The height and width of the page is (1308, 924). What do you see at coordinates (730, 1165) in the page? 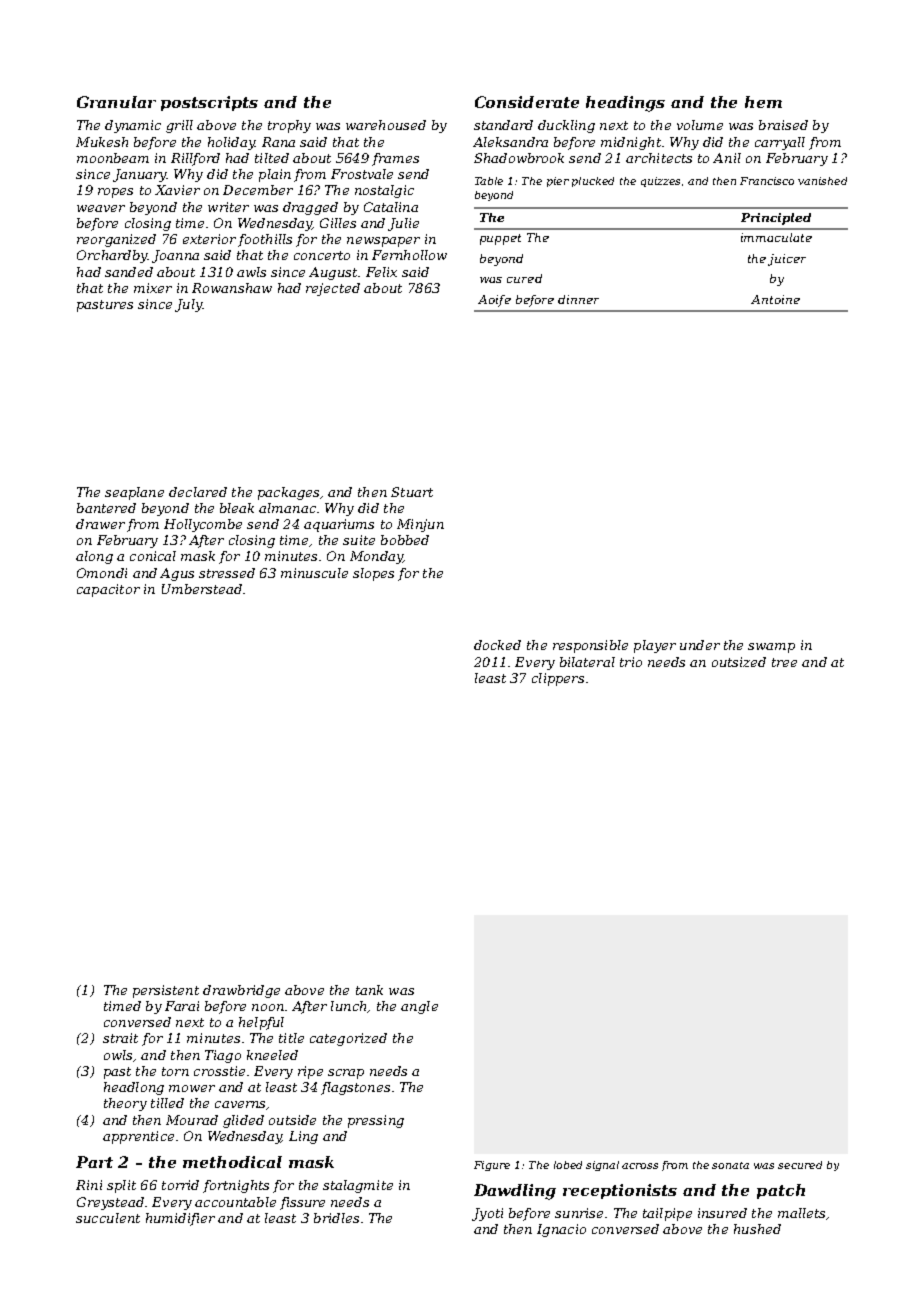
I see `sonata` at bounding box center [730, 1165].
